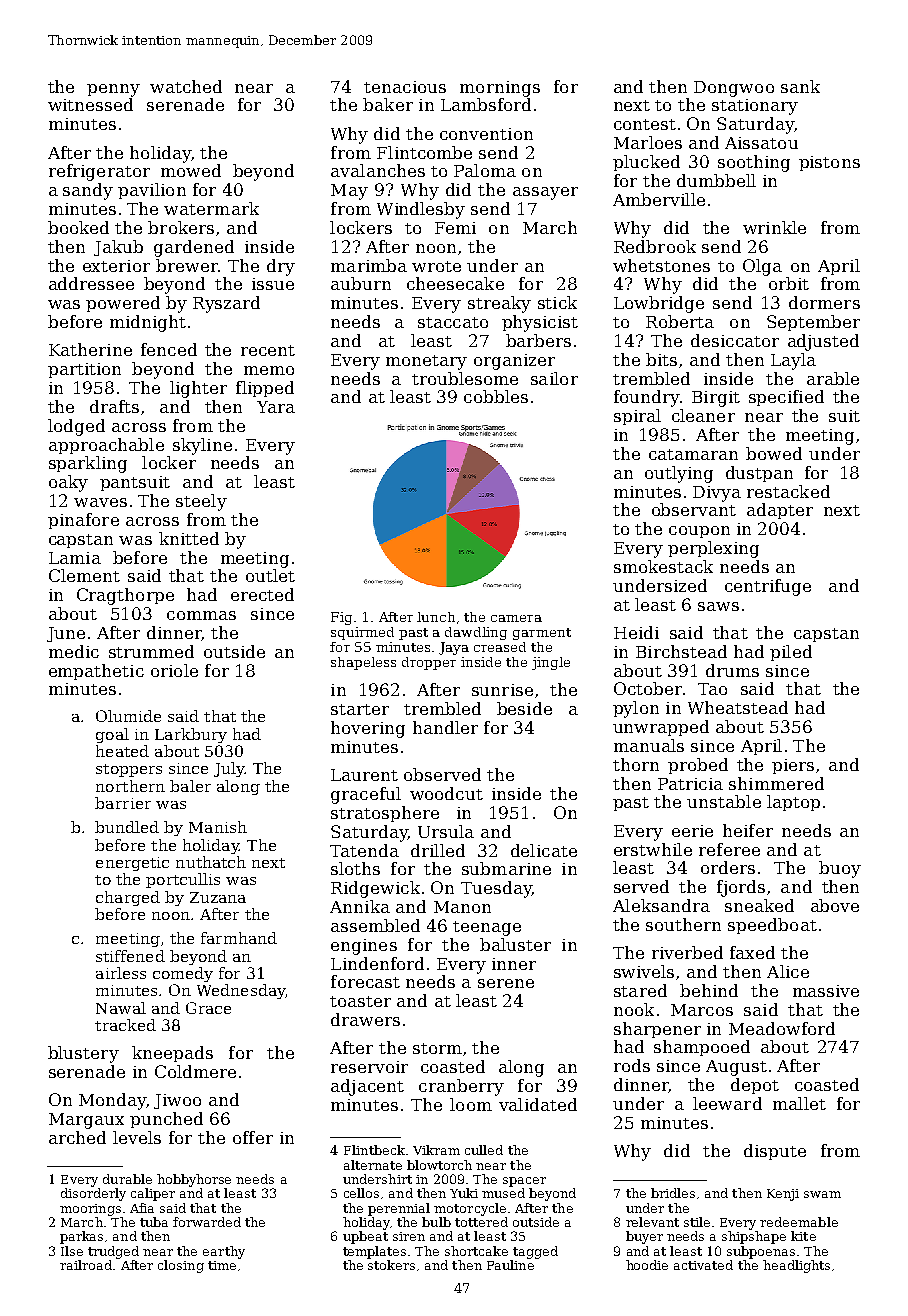 This screenshot has width=908, height=1316. What do you see at coordinates (496, 396) in the screenshot?
I see `cobbles` at bounding box center [496, 396].
